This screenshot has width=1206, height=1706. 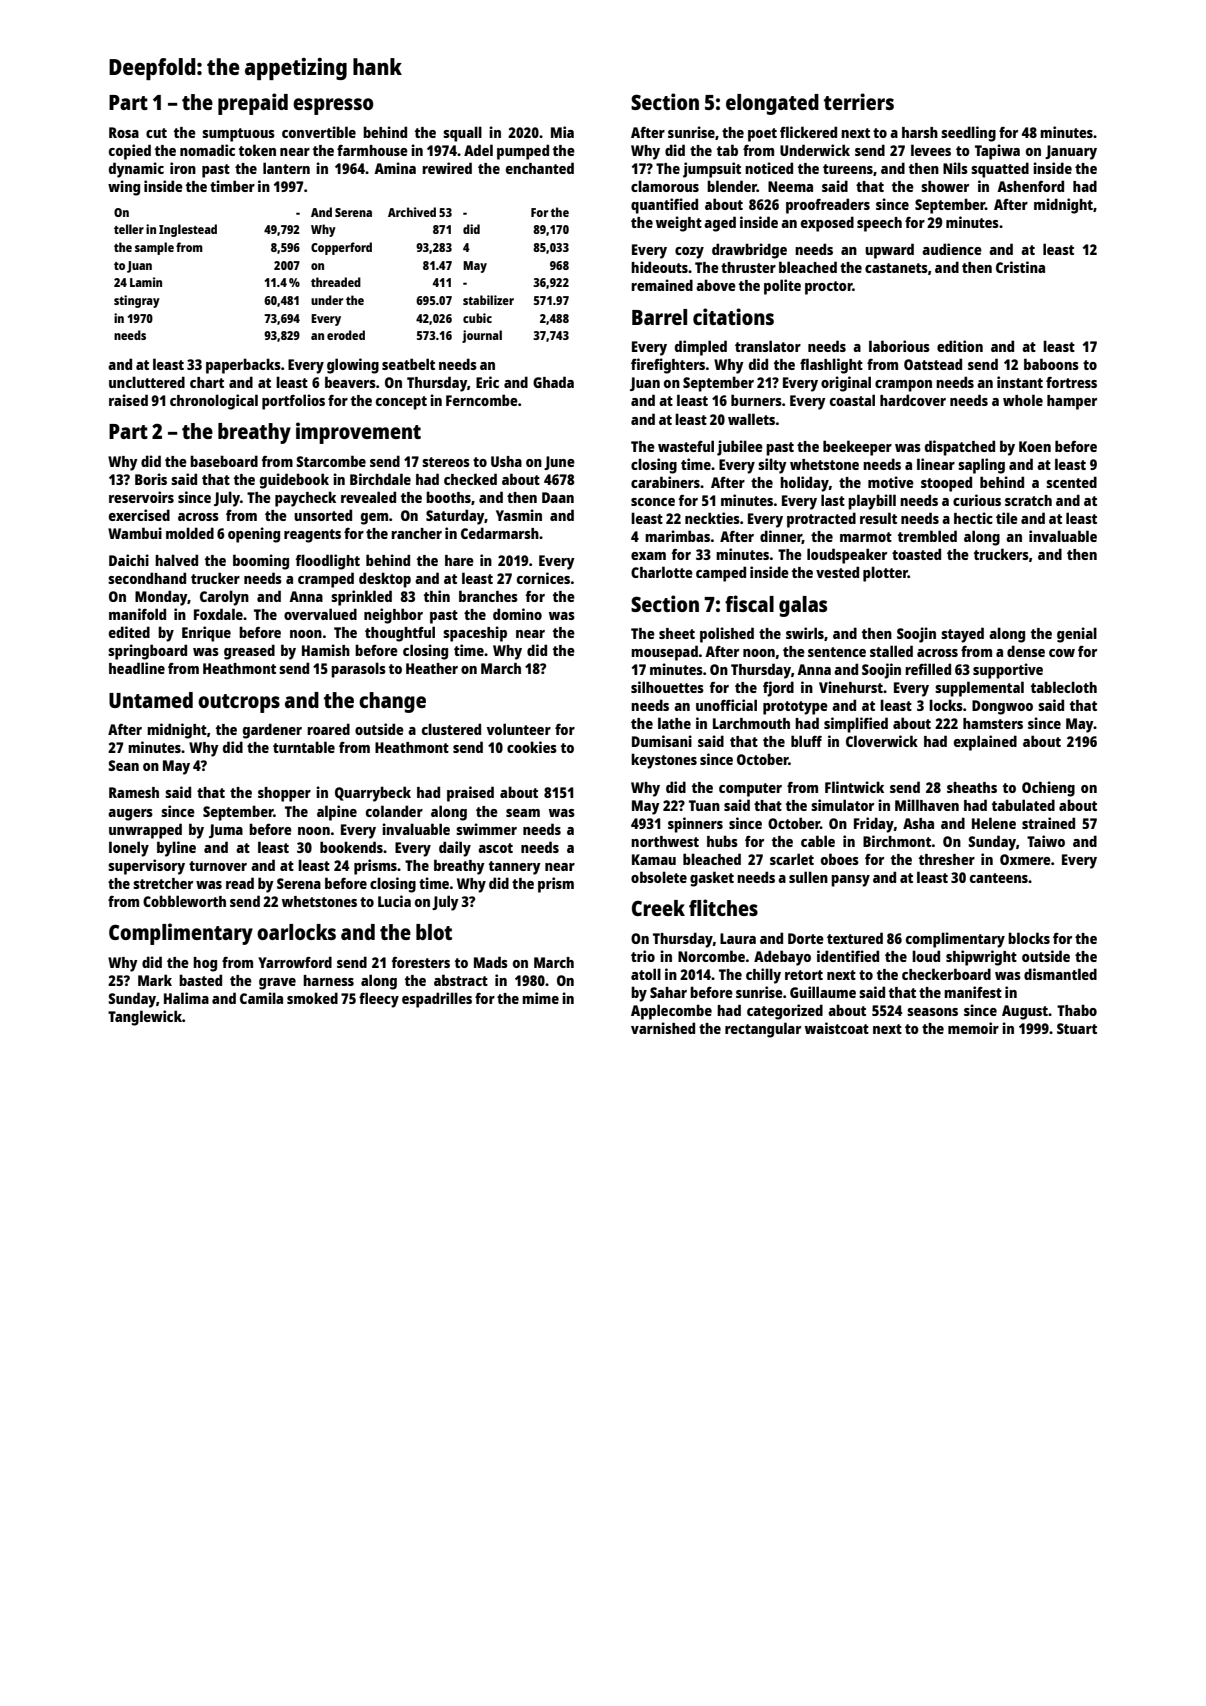 I want to click on January, so click(x=1071, y=152).
